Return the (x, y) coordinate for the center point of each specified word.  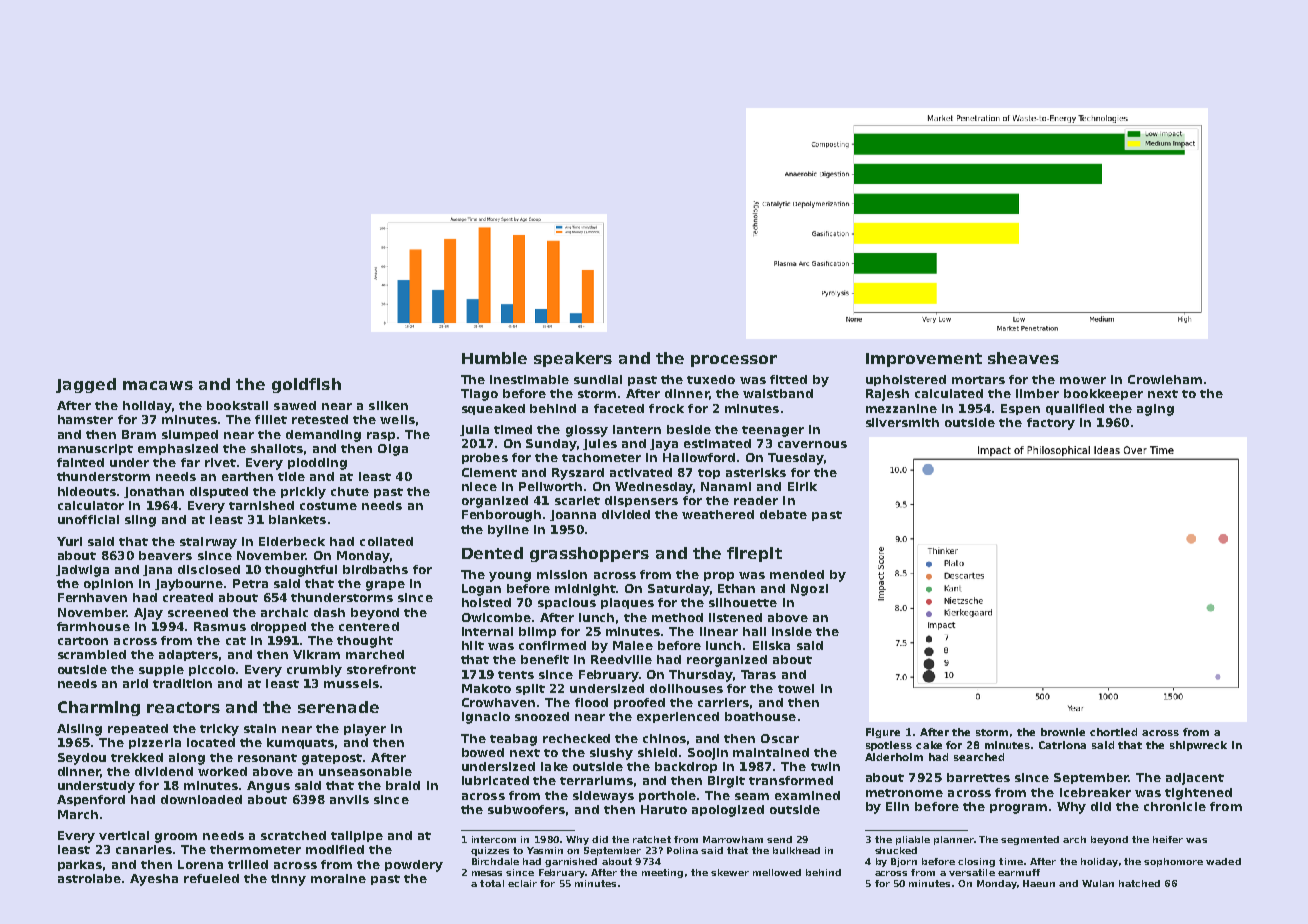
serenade (338, 707)
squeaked (493, 409)
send (779, 839)
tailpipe (357, 836)
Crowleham (1165, 379)
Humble (494, 358)
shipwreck (1198, 746)
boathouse (760, 716)
